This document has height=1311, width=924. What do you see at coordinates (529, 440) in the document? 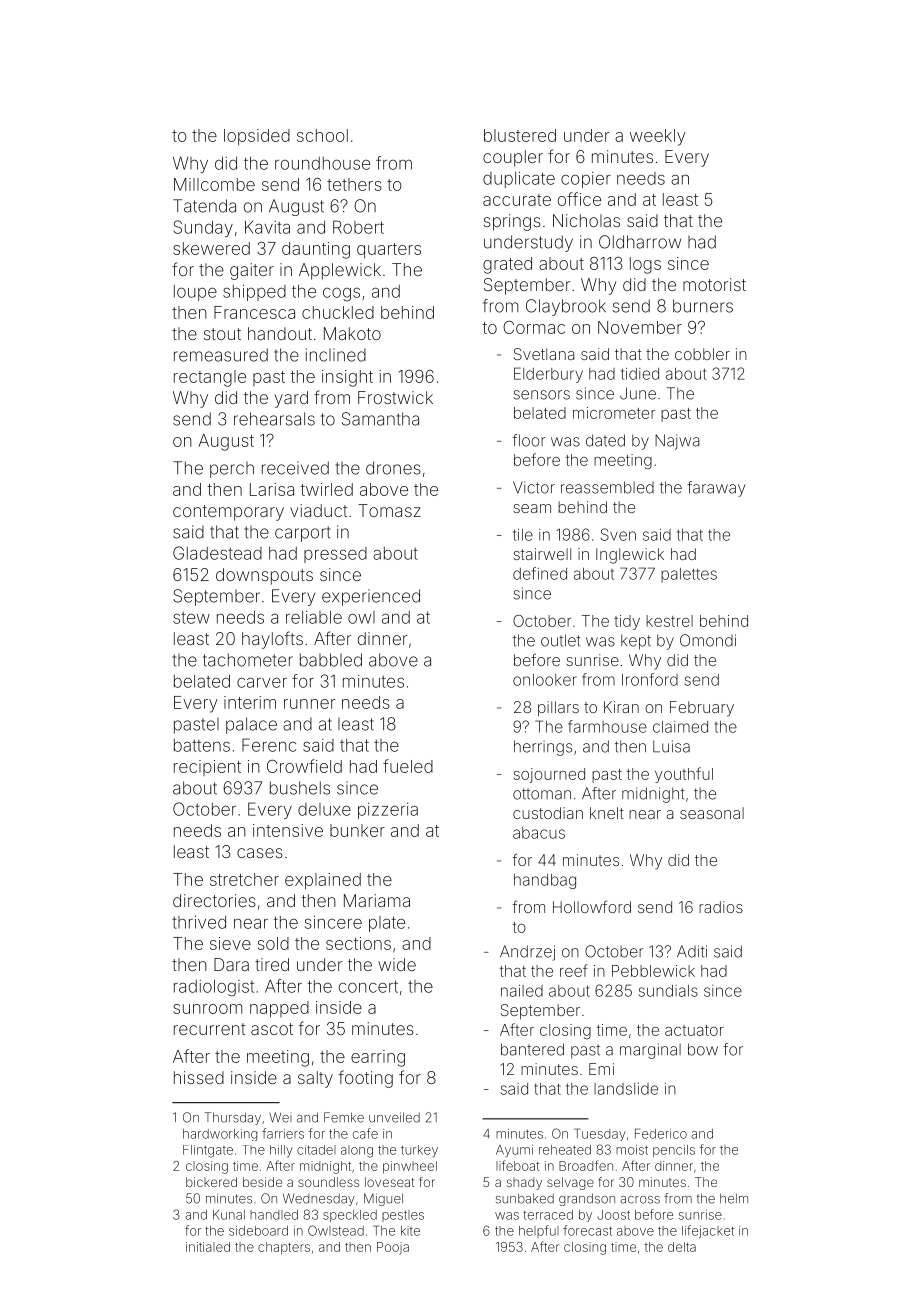
I see `floor` at bounding box center [529, 440].
